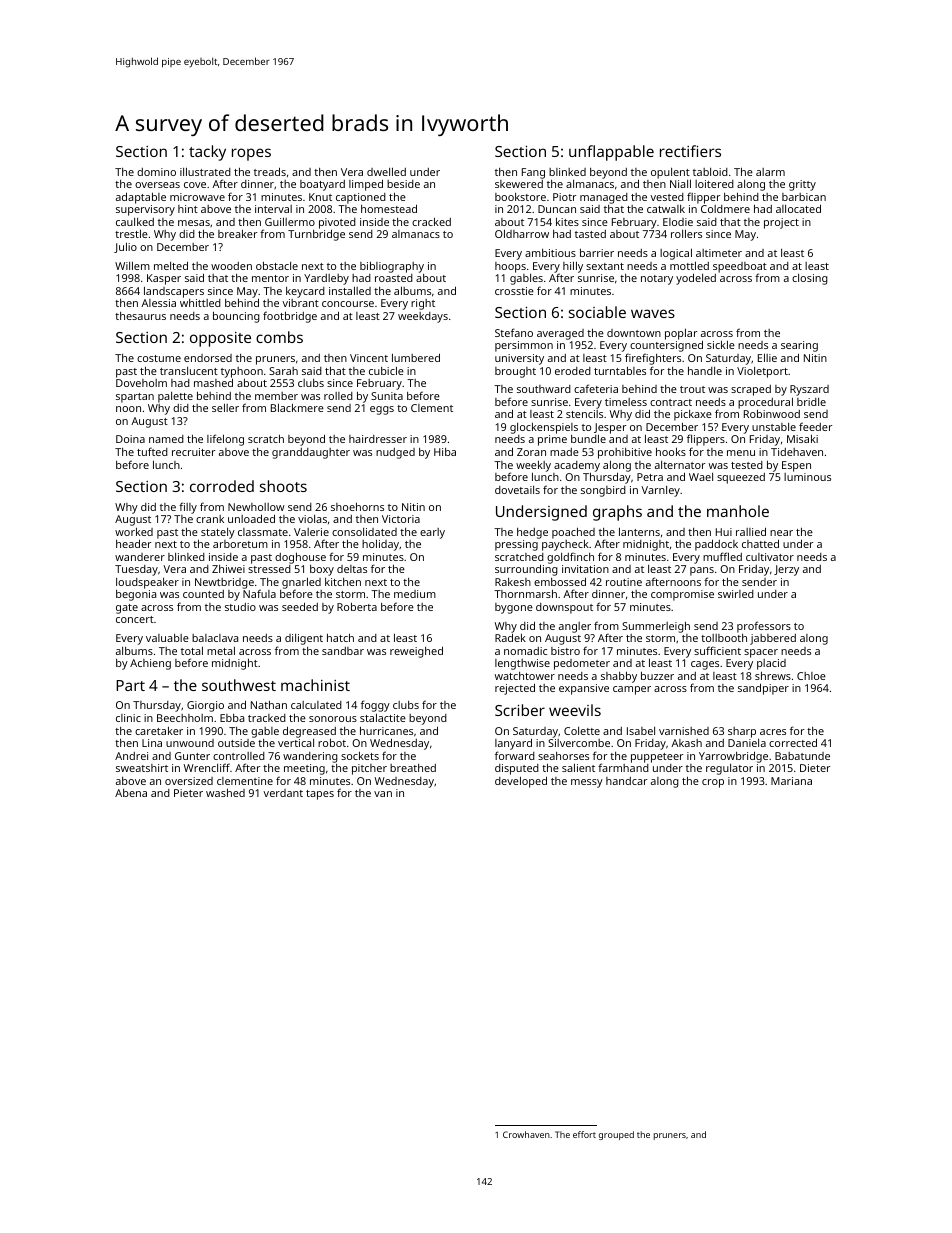 The height and width of the page is (1233, 952). Describe the element at coordinates (526, 1134) in the page. I see `Crowhaven` at that location.
